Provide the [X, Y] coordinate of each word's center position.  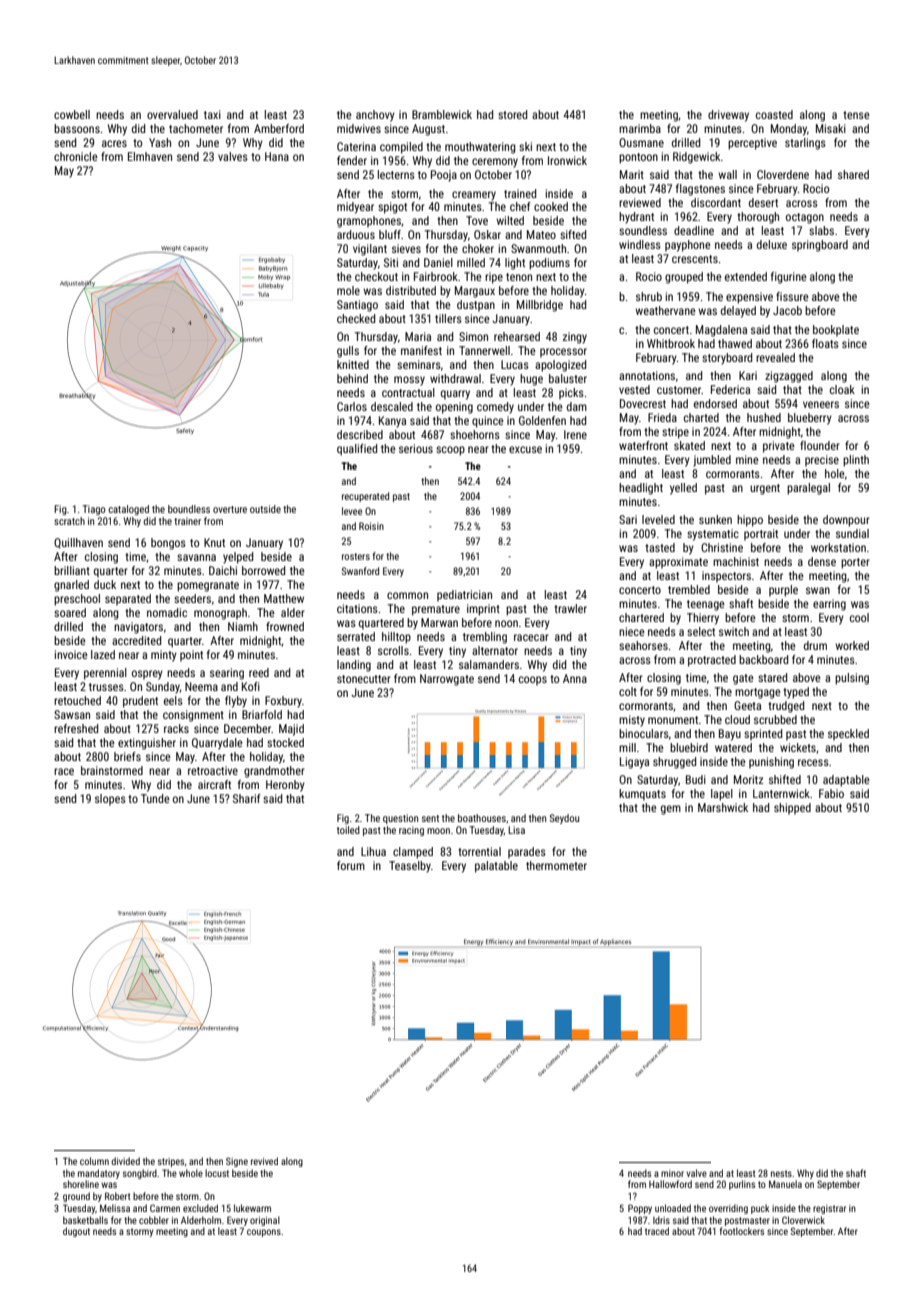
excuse [525, 449]
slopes [110, 800]
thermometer [556, 865]
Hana [277, 156]
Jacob [787, 310]
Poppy [640, 1209]
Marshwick [723, 807]
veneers [821, 404]
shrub [649, 296]
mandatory [99, 1174]
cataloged [128, 510]
